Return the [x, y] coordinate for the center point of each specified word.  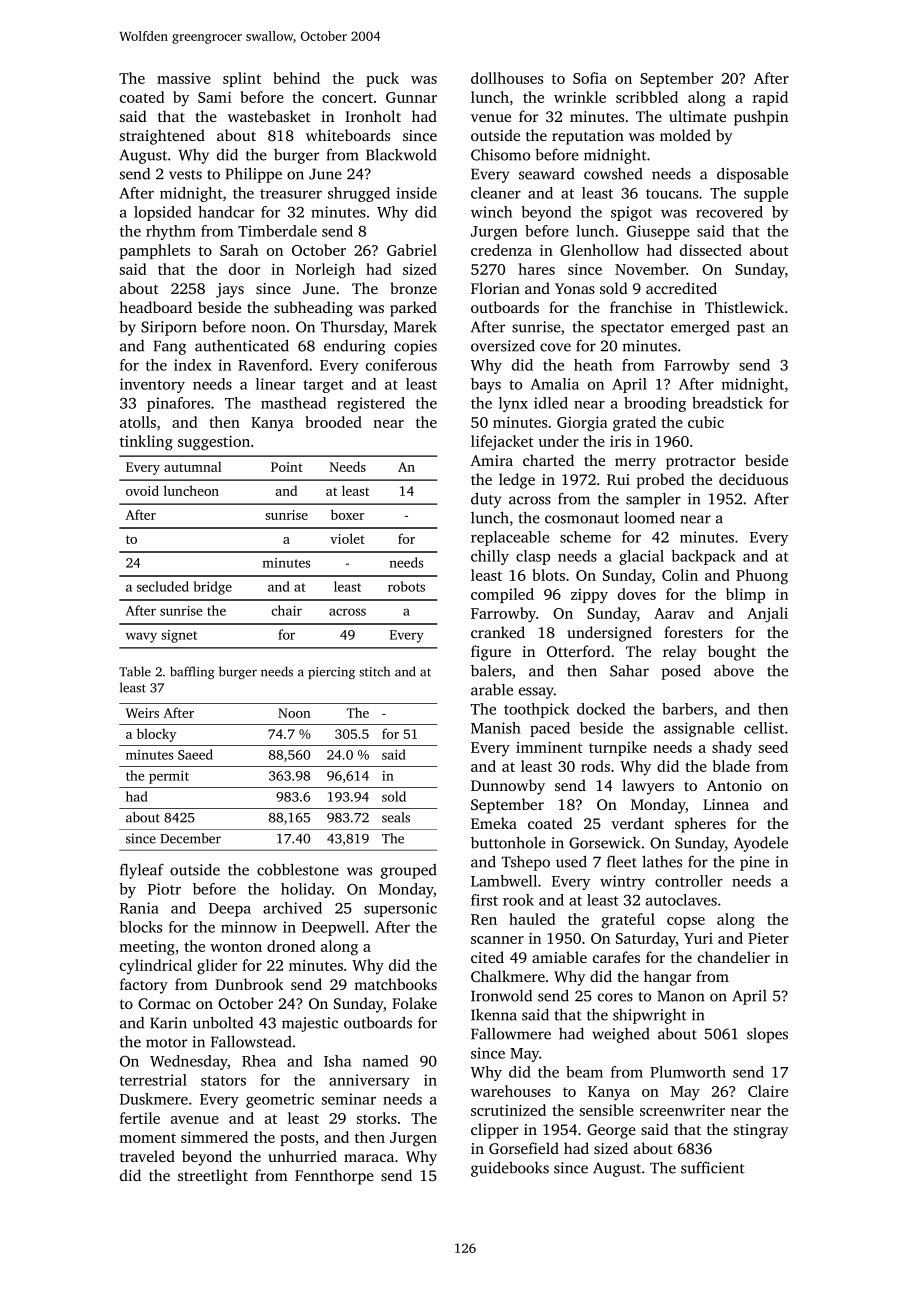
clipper [494, 1131]
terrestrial [153, 1080]
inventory [152, 385]
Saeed [195, 754]
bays [486, 385]
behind [296, 78]
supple [766, 194]
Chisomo [500, 155]
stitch [374, 671]
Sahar [629, 671]
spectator [632, 329]
